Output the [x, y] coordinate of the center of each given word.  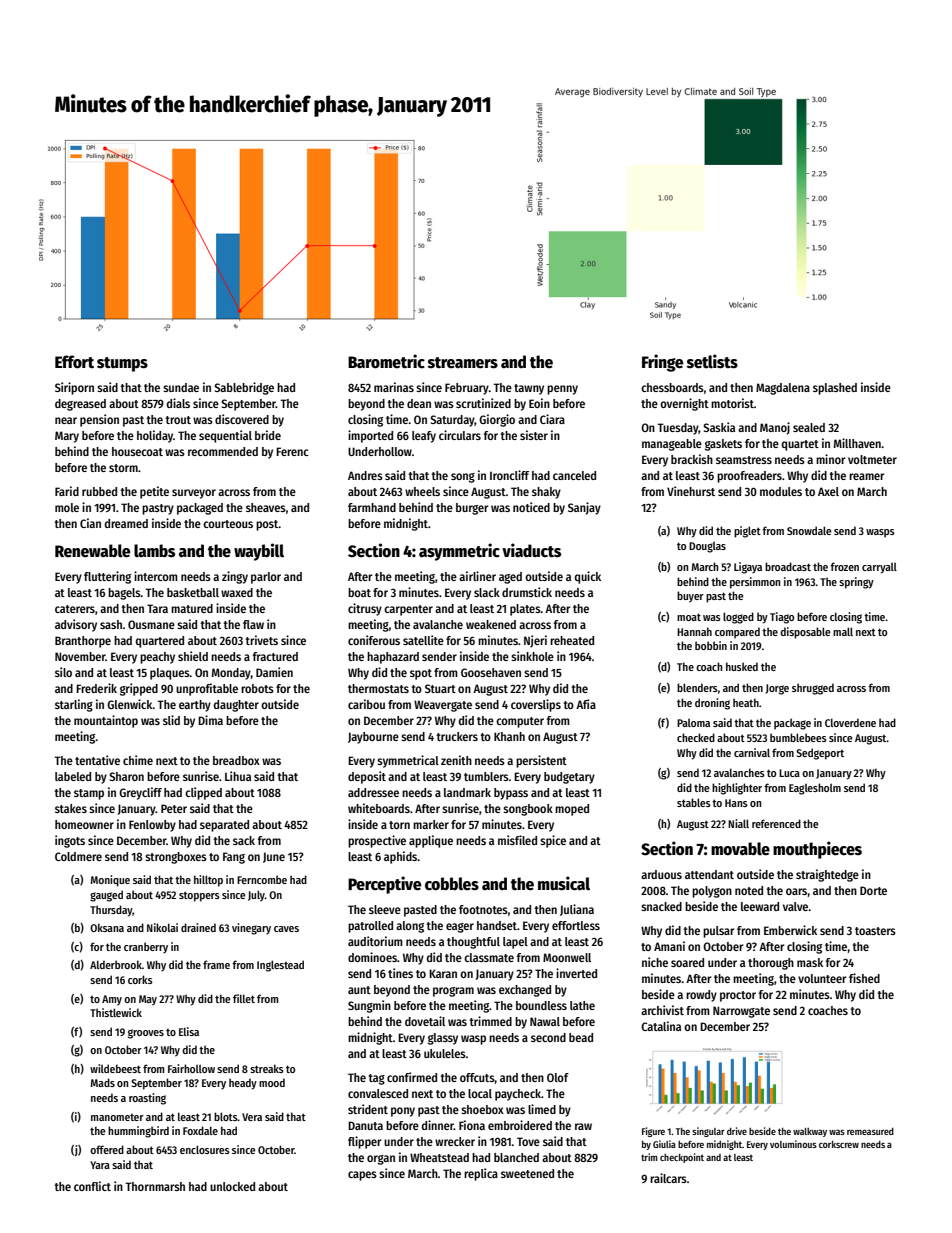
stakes [71, 808]
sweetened [527, 1173]
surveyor [194, 494]
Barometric [386, 361]
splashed [835, 389]
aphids [401, 857]
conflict [92, 1186]
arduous [661, 874]
